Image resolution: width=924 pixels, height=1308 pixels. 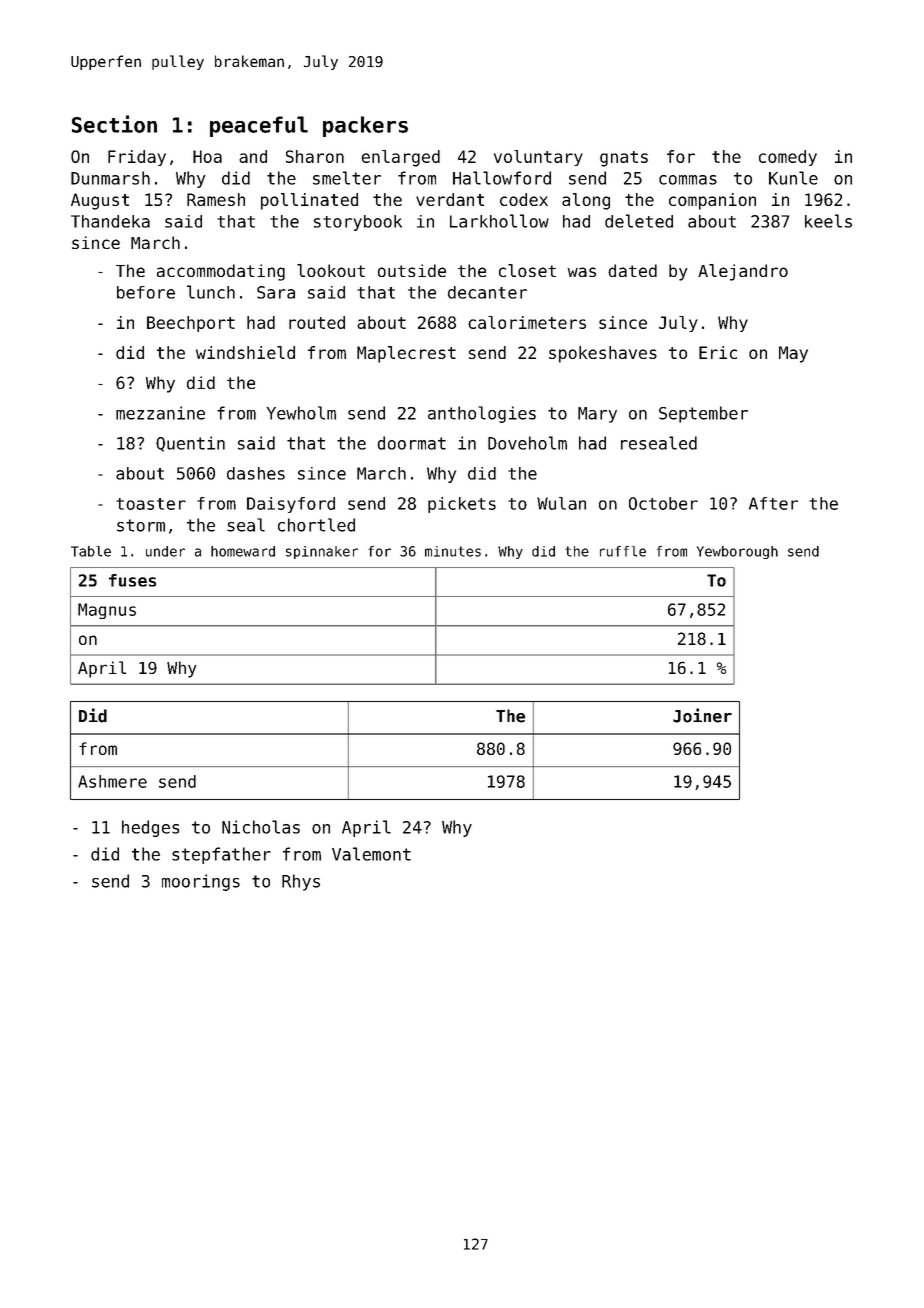 What do you see at coordinates (371, 854) in the document?
I see `Valemont` at bounding box center [371, 854].
